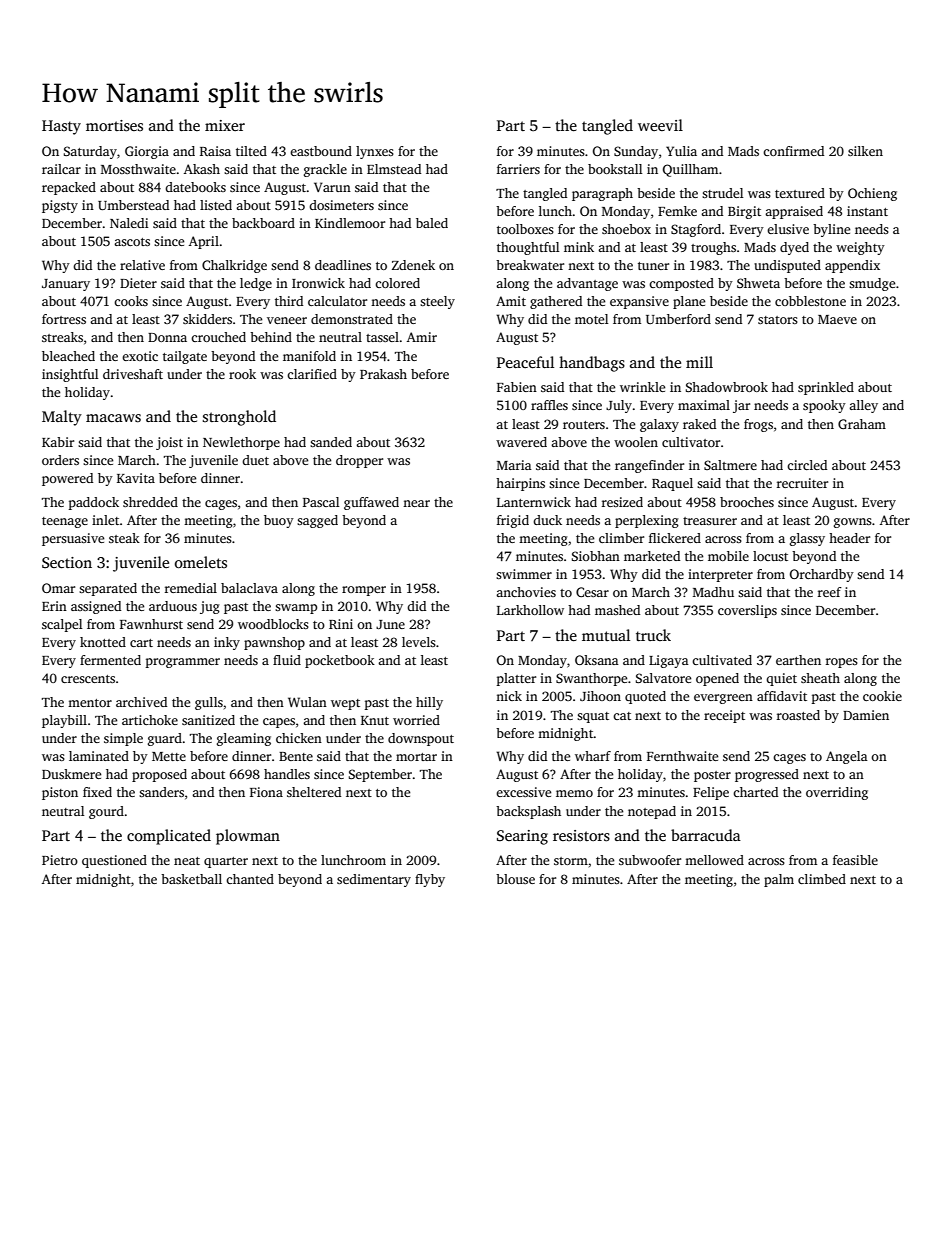 Image resolution: width=952 pixels, height=1233 pixels. I want to click on near, so click(416, 503).
